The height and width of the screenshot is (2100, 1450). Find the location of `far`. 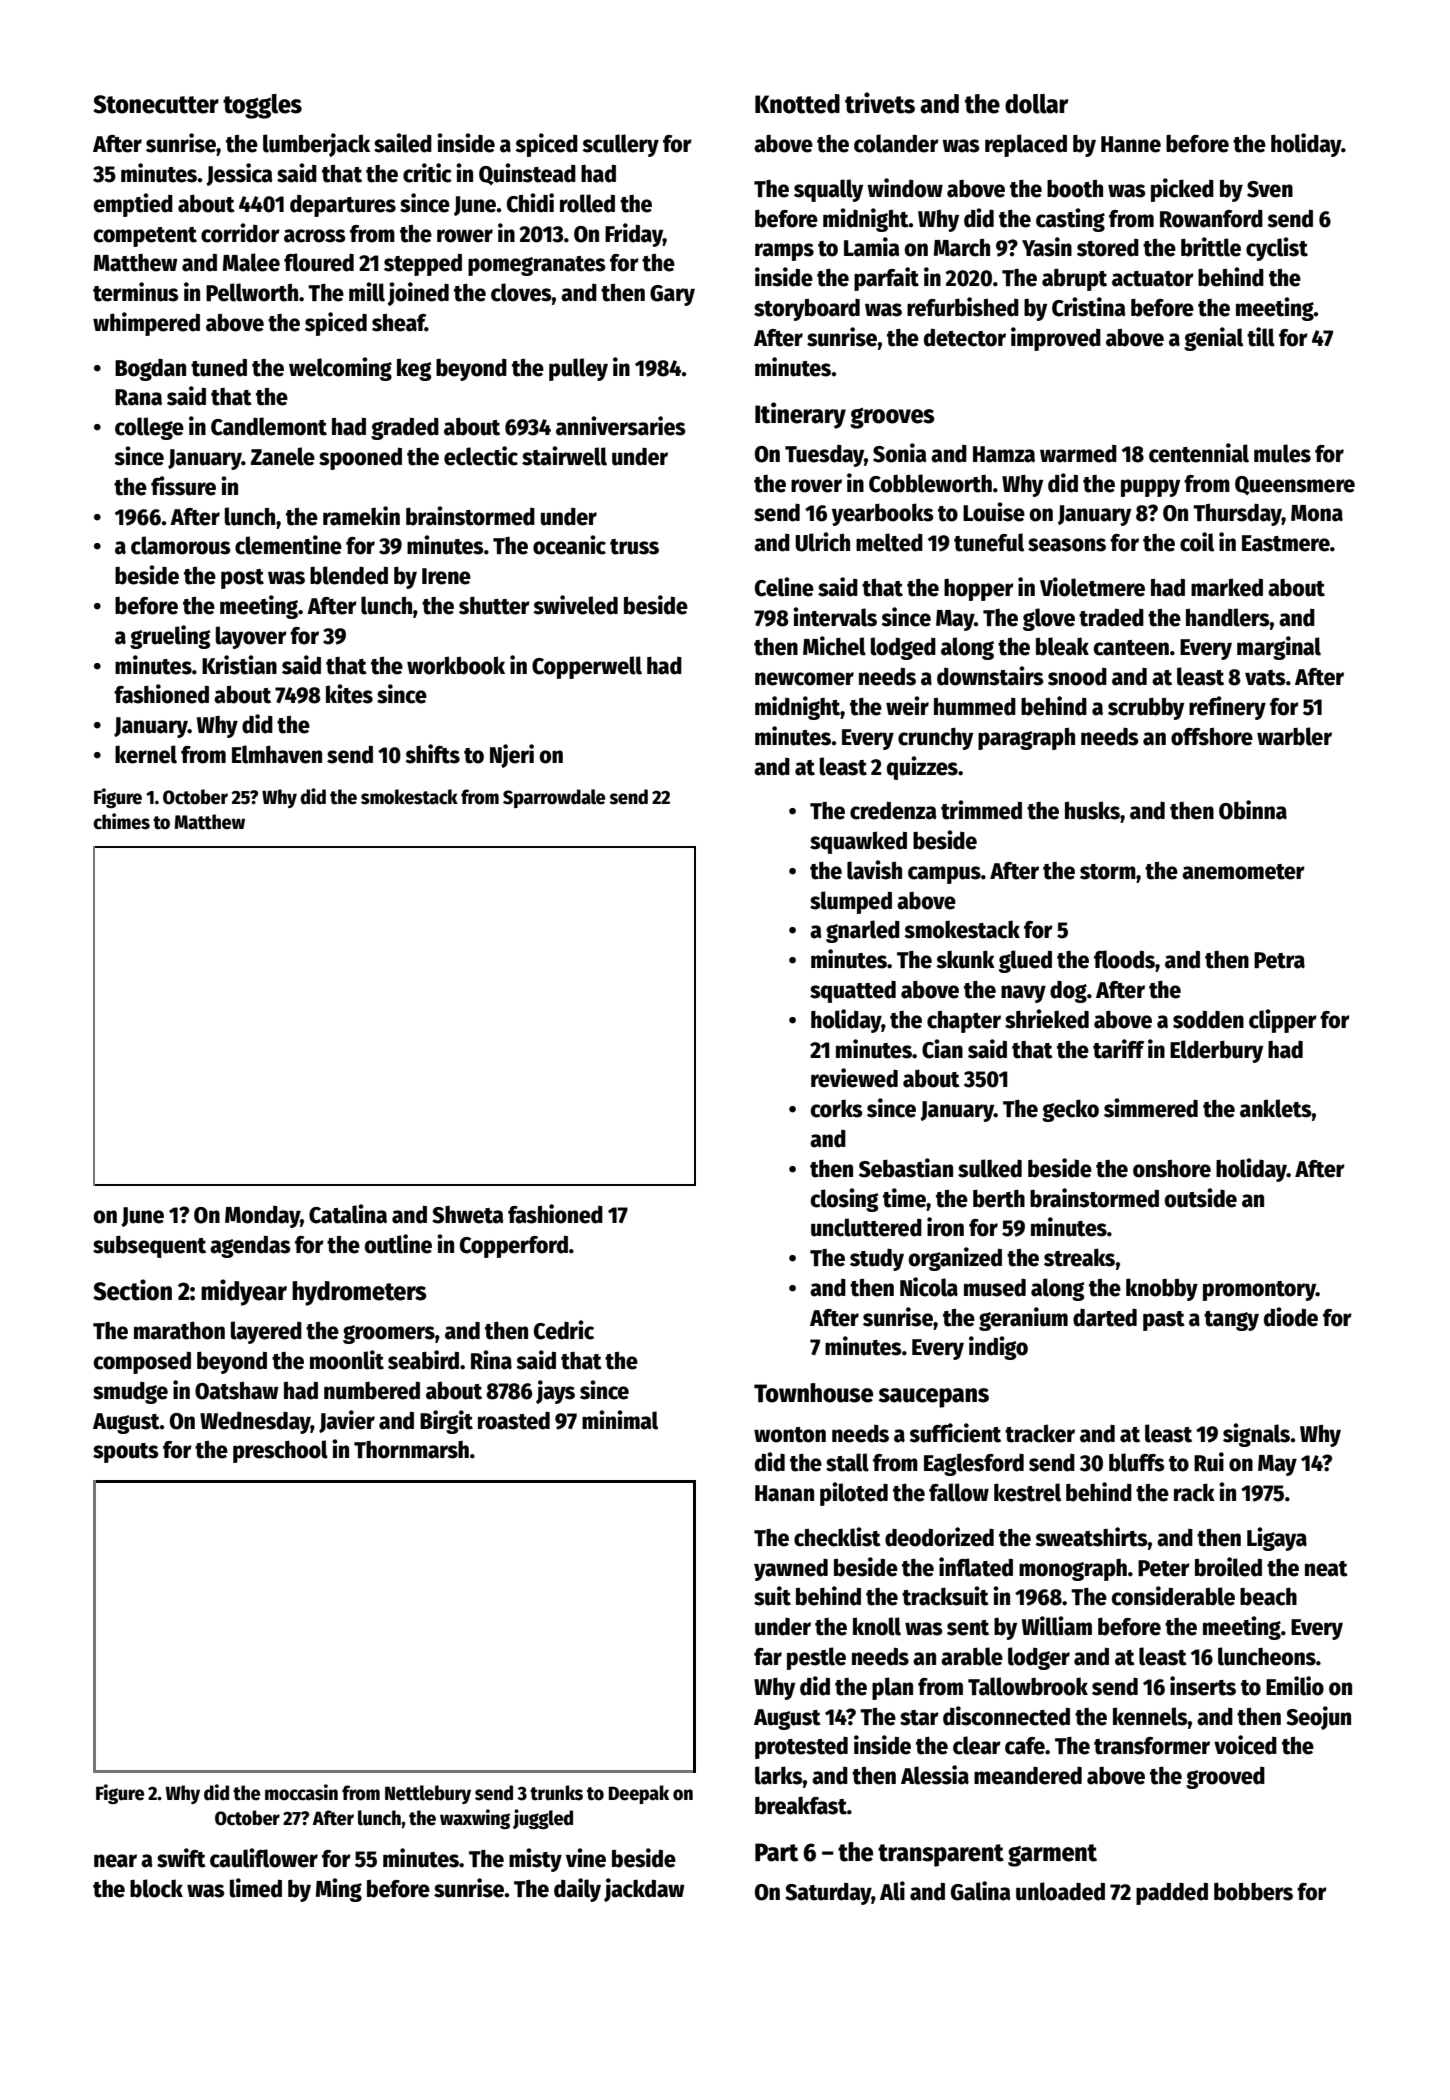

far is located at coordinates (768, 1657).
